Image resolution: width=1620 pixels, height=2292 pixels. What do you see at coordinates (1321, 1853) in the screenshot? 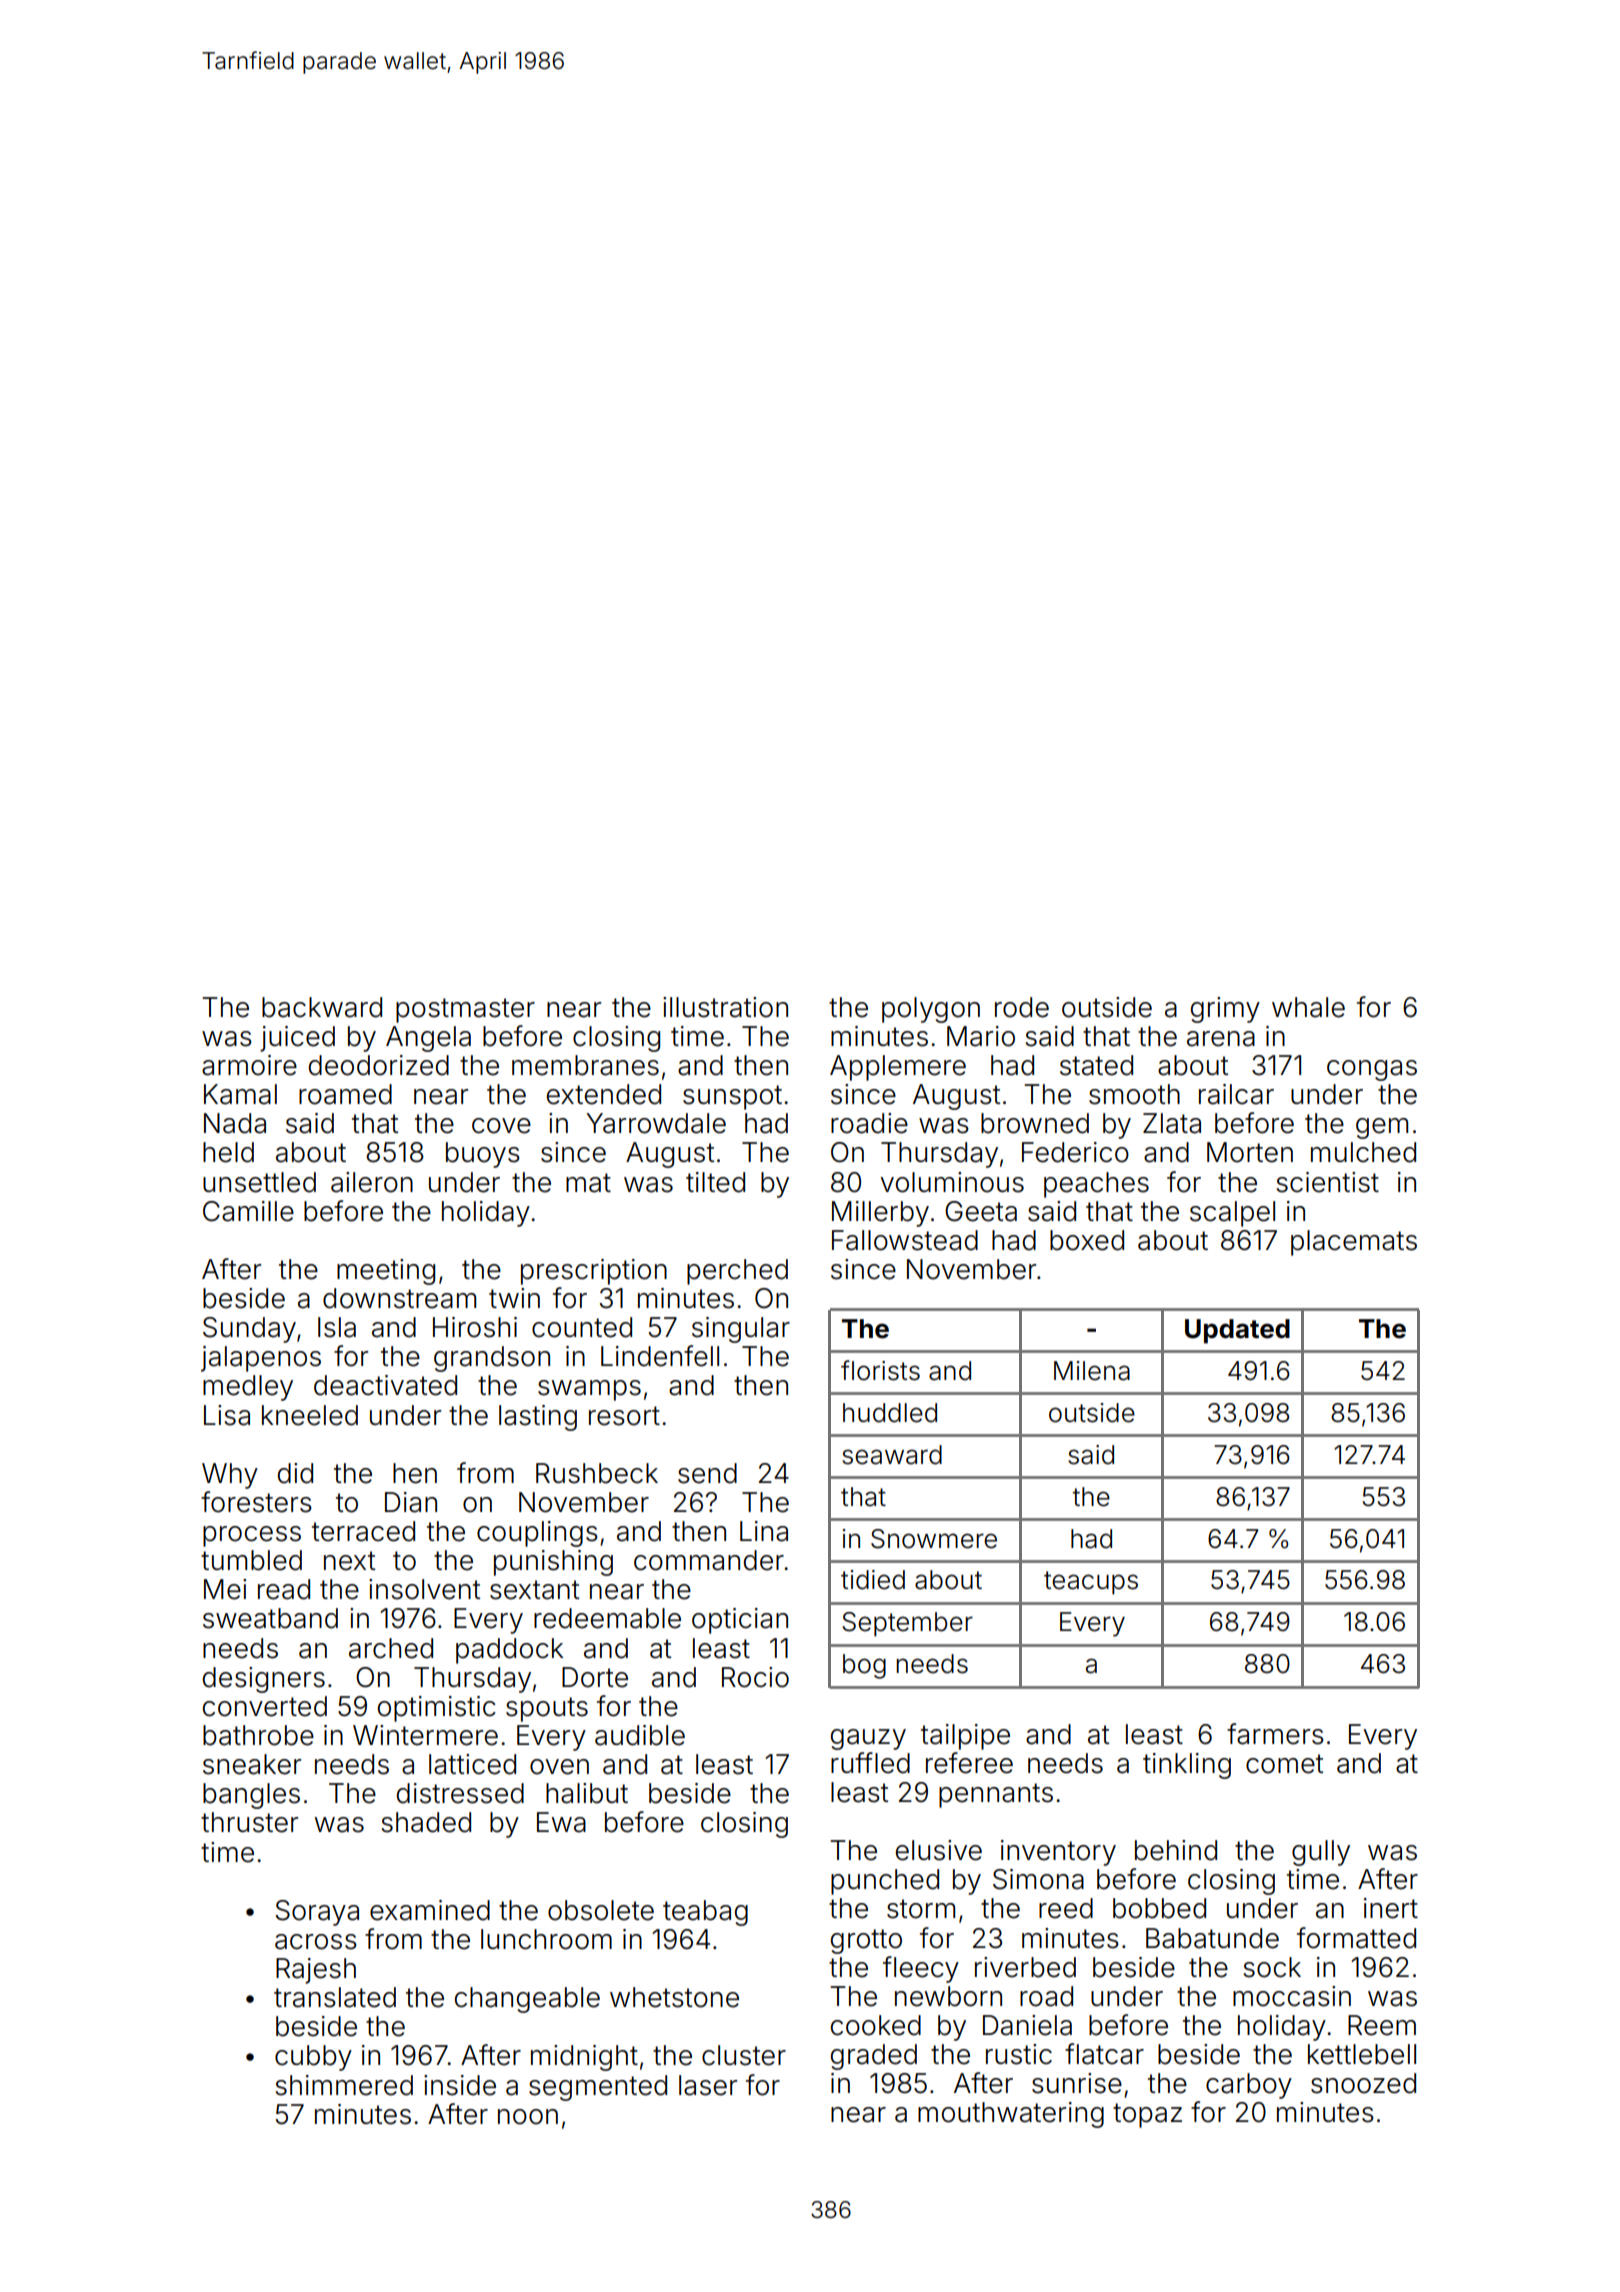
I see `gully` at bounding box center [1321, 1853].
